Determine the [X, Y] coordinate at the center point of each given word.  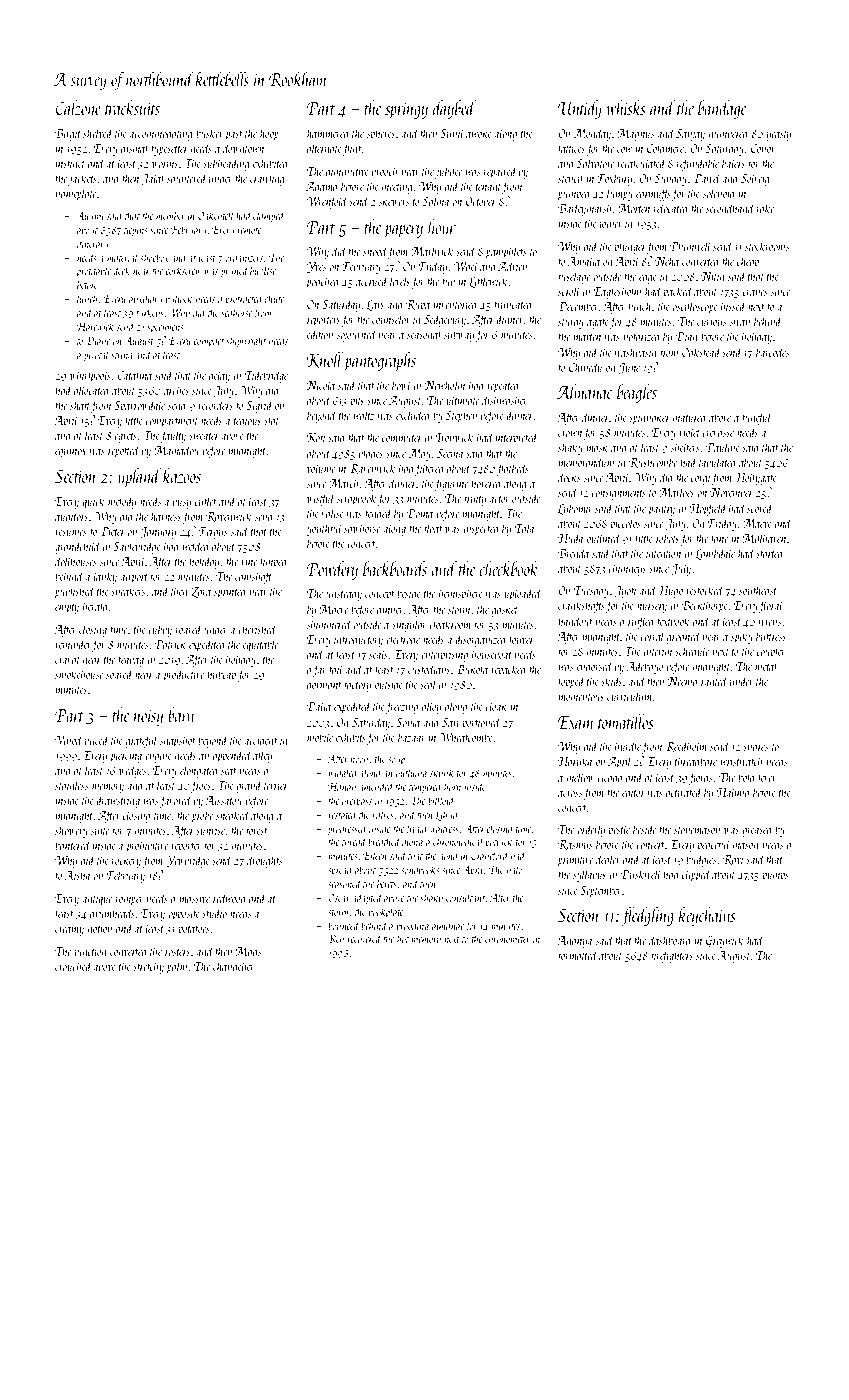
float [432, 529]
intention [663, 553]
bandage [722, 109]
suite [100, 830]
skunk [442, 772]
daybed [454, 109]
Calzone [78, 107]
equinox [70, 452]
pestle [619, 830]
